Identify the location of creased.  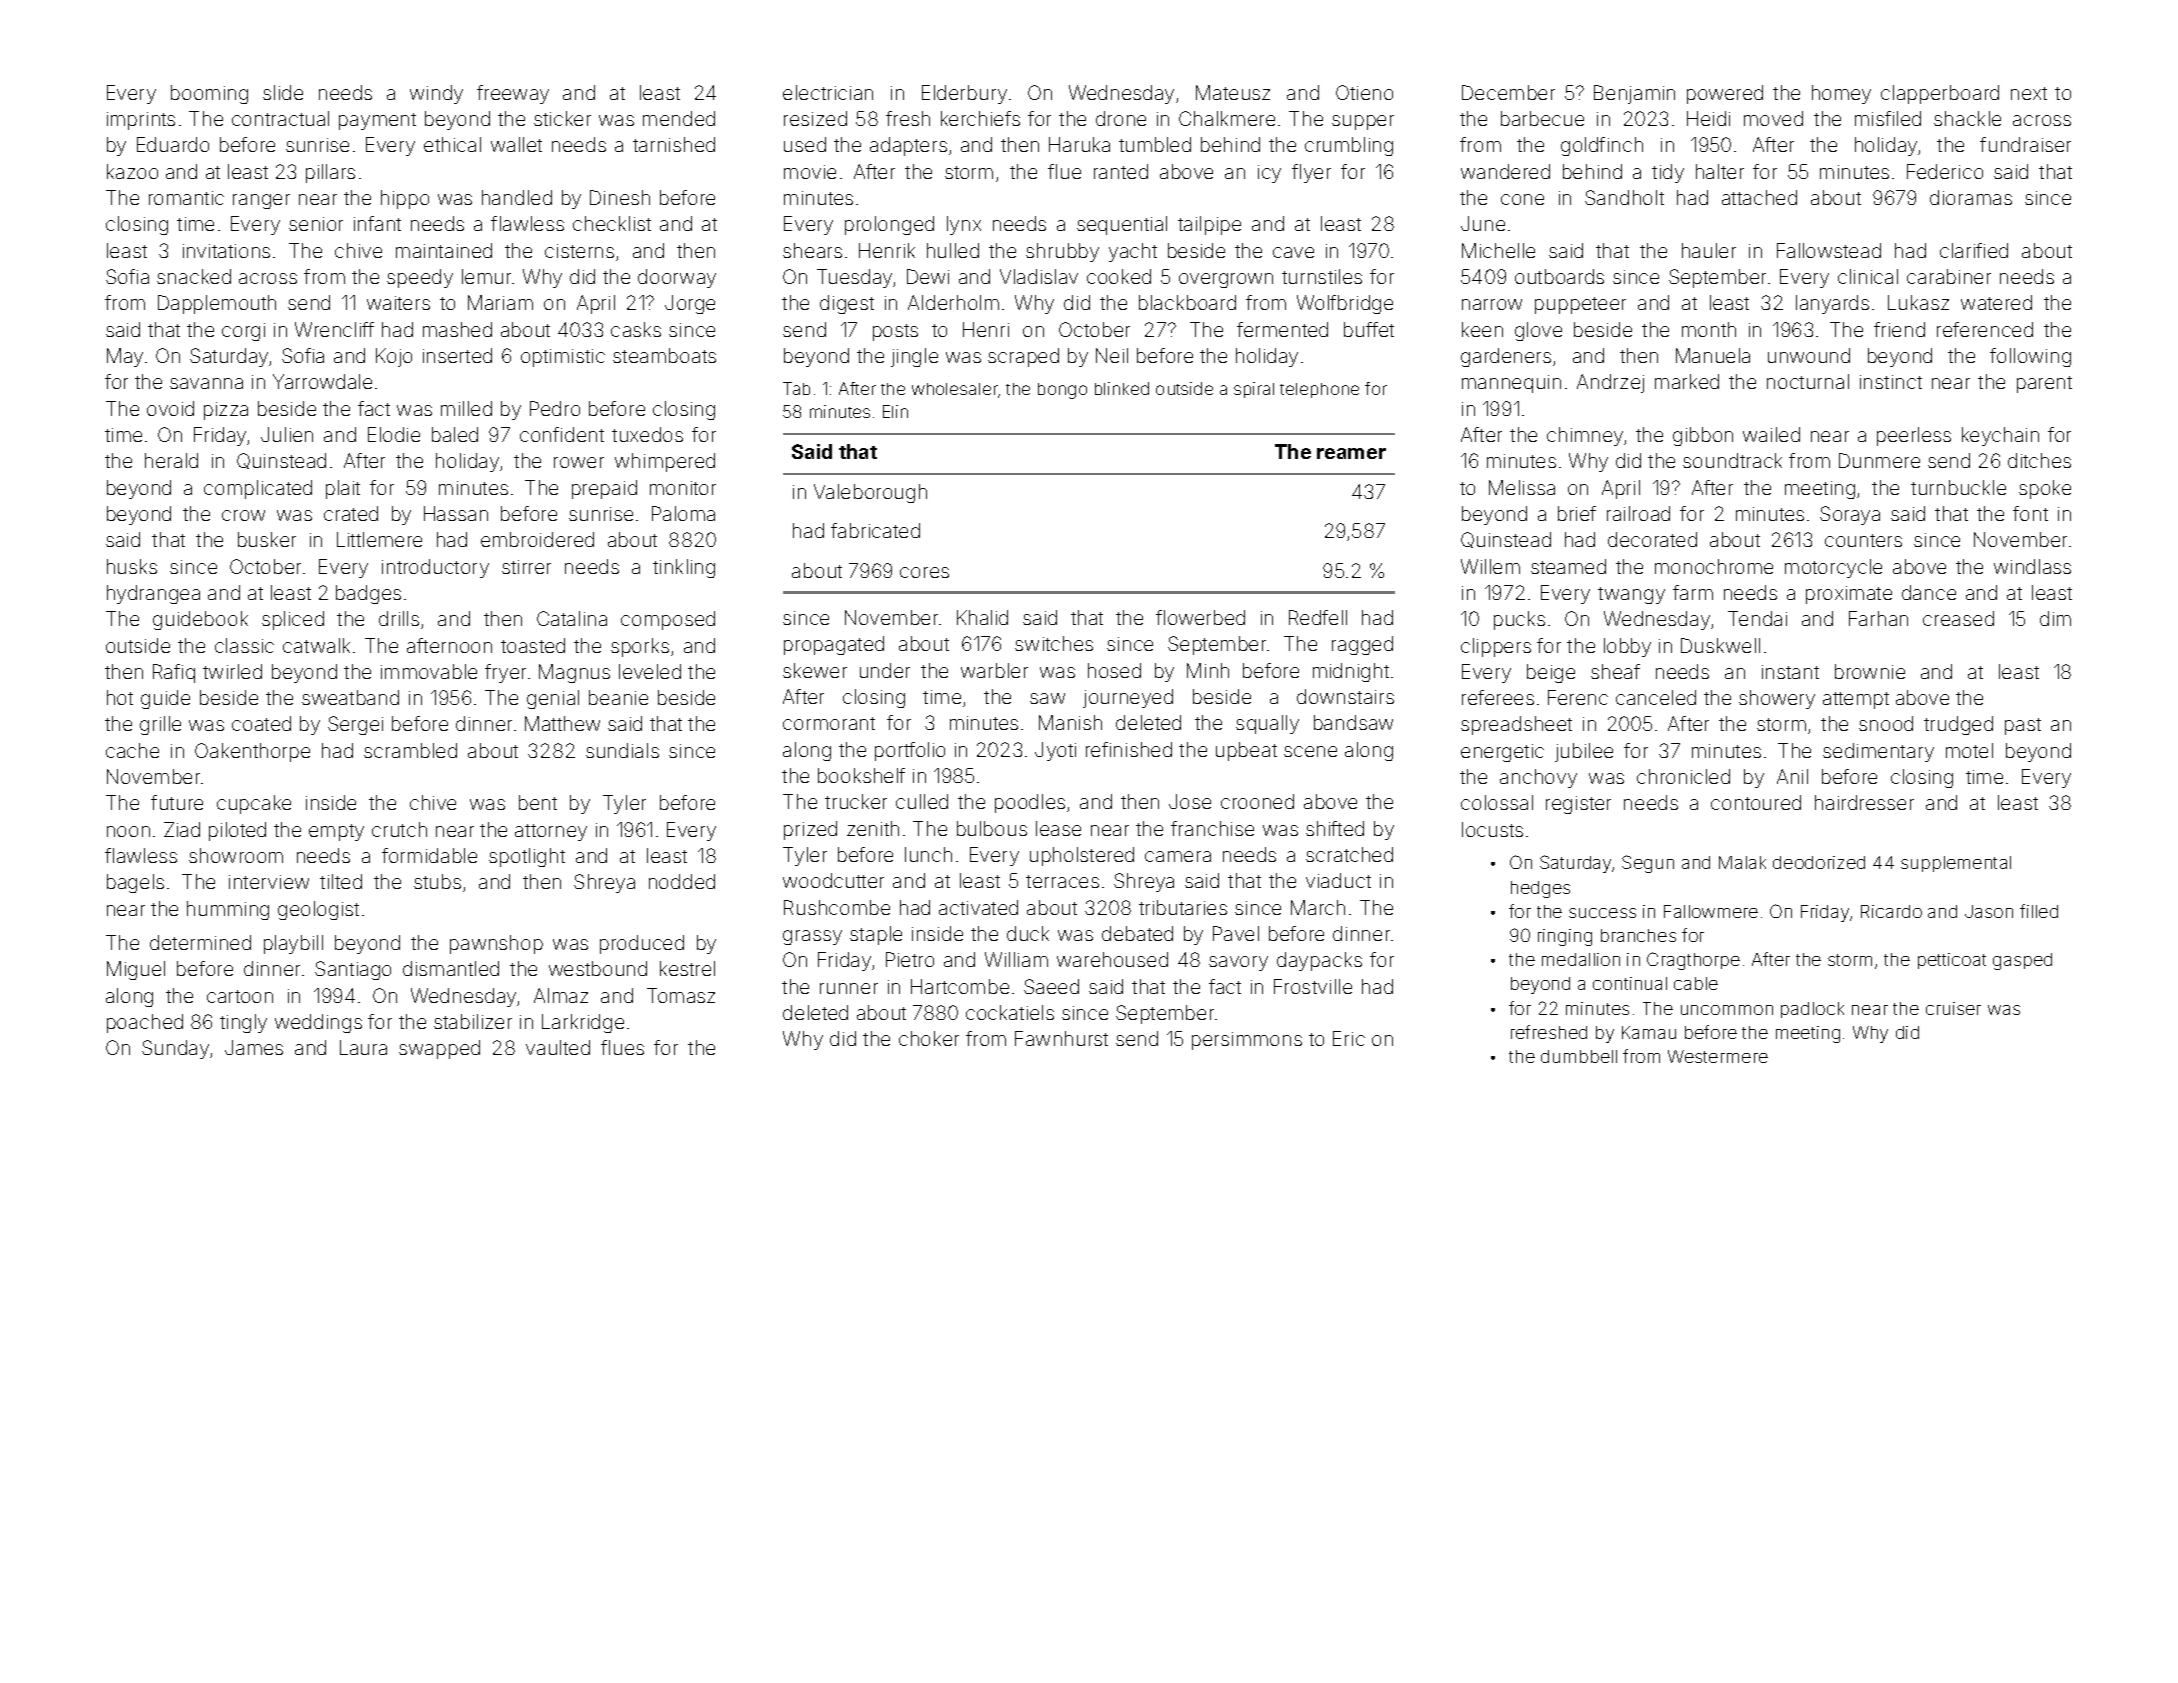
(1958, 618).
